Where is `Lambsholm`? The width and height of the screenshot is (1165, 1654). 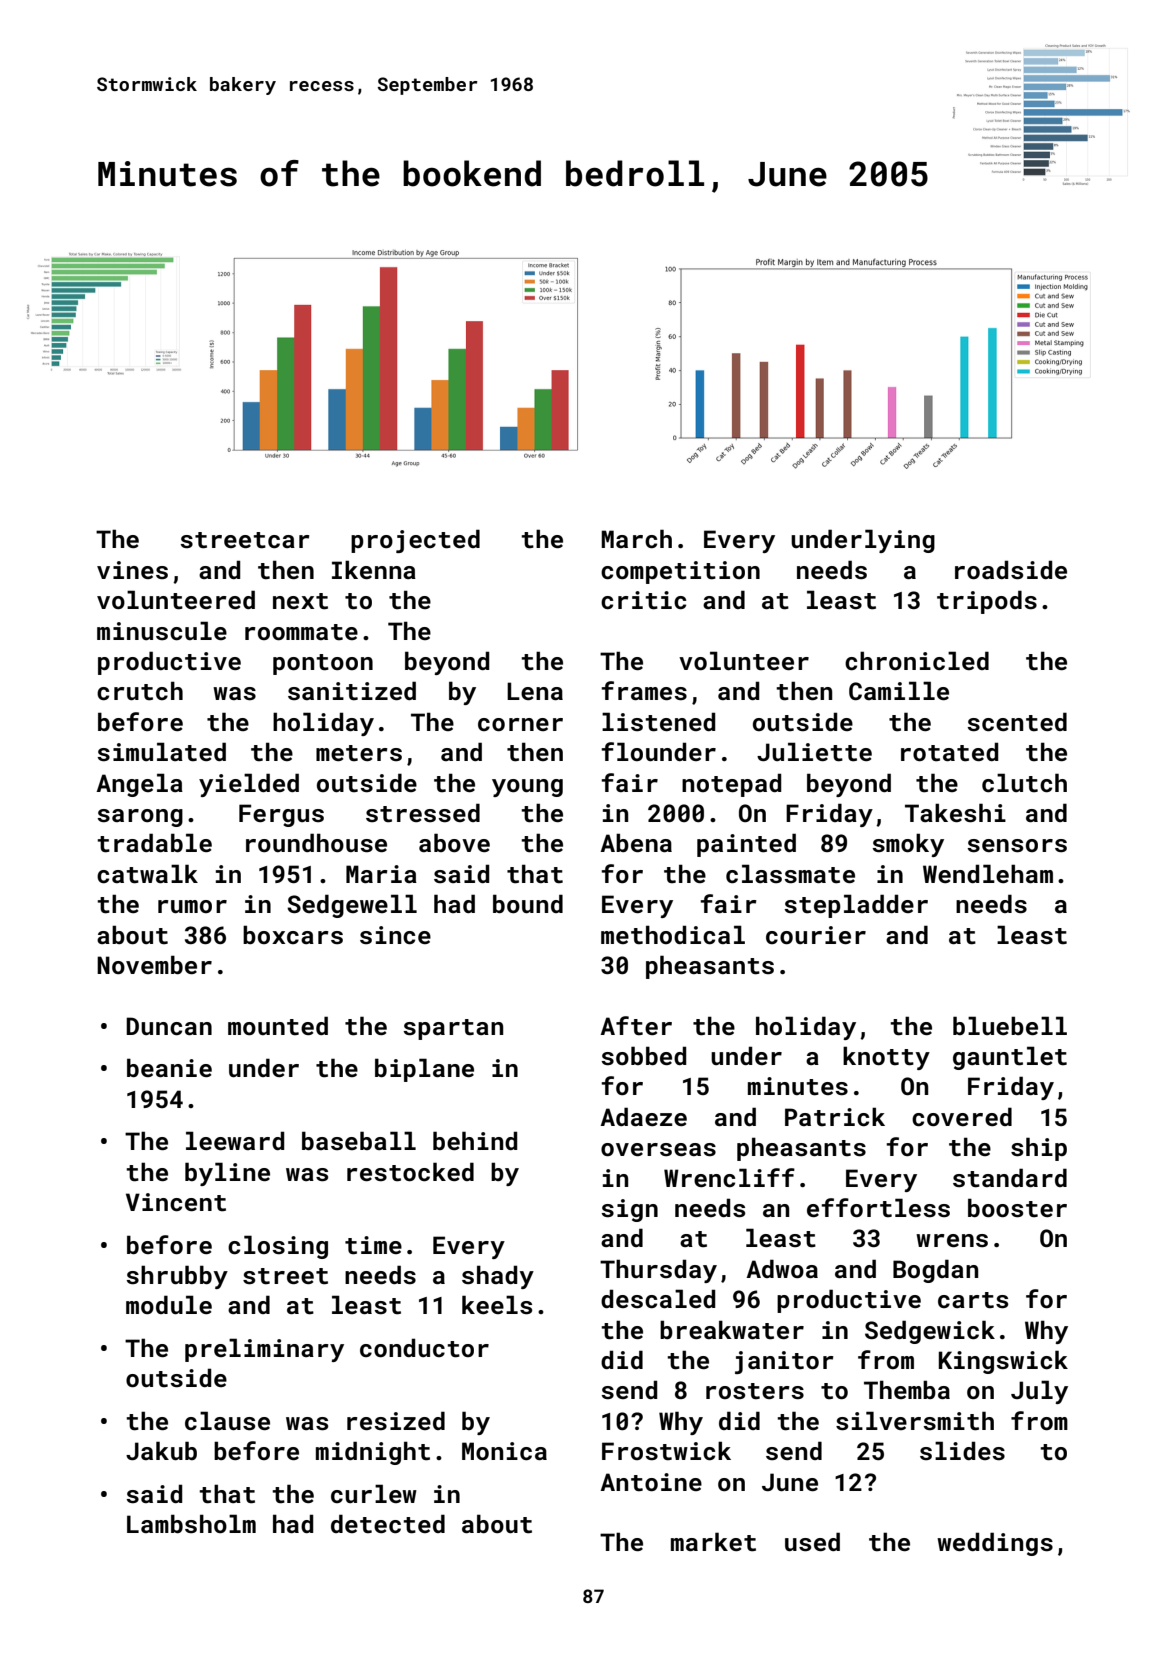 Lambsholm is located at coordinates (191, 1524).
